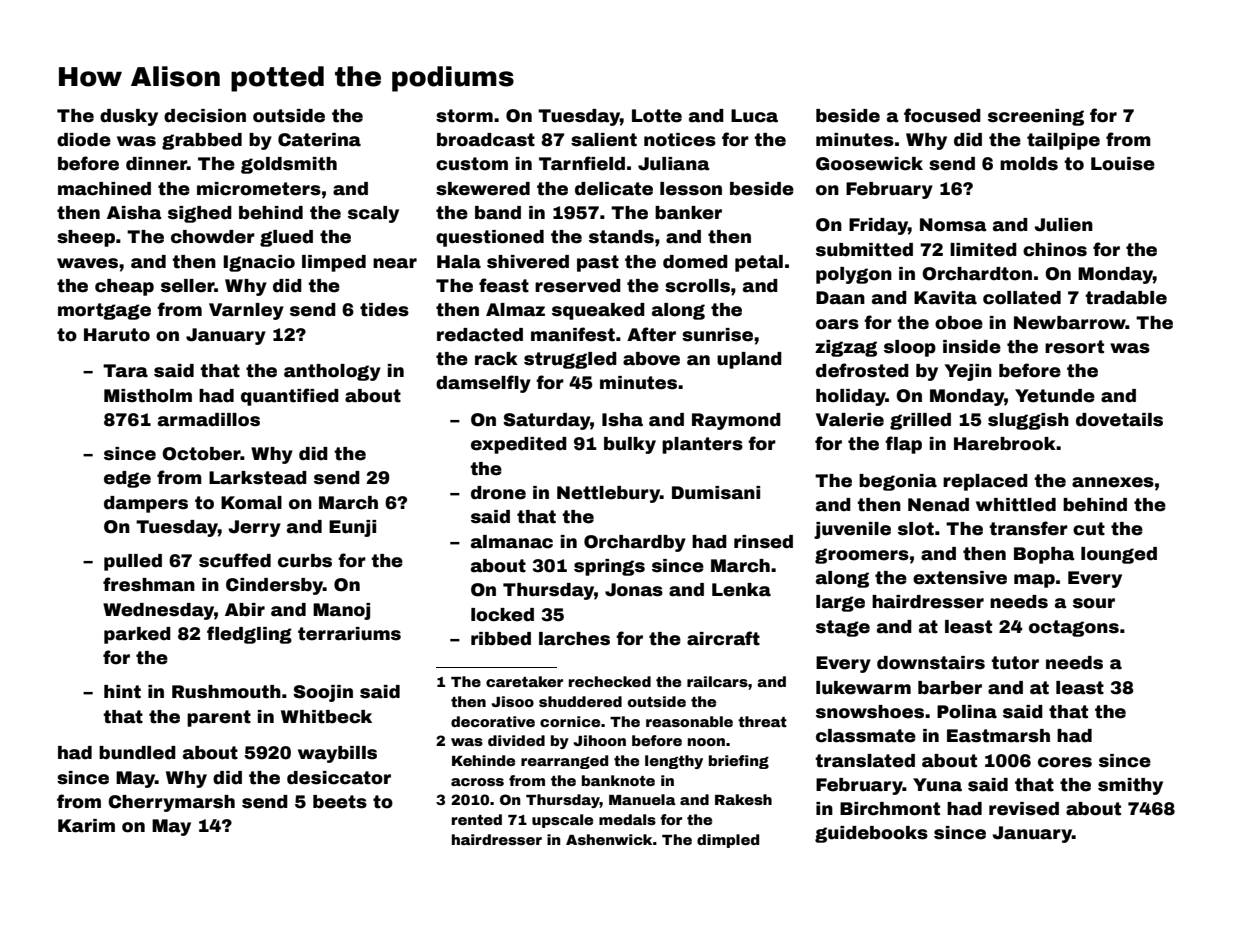  What do you see at coordinates (869, 164) in the screenshot?
I see `Goosewick` at bounding box center [869, 164].
